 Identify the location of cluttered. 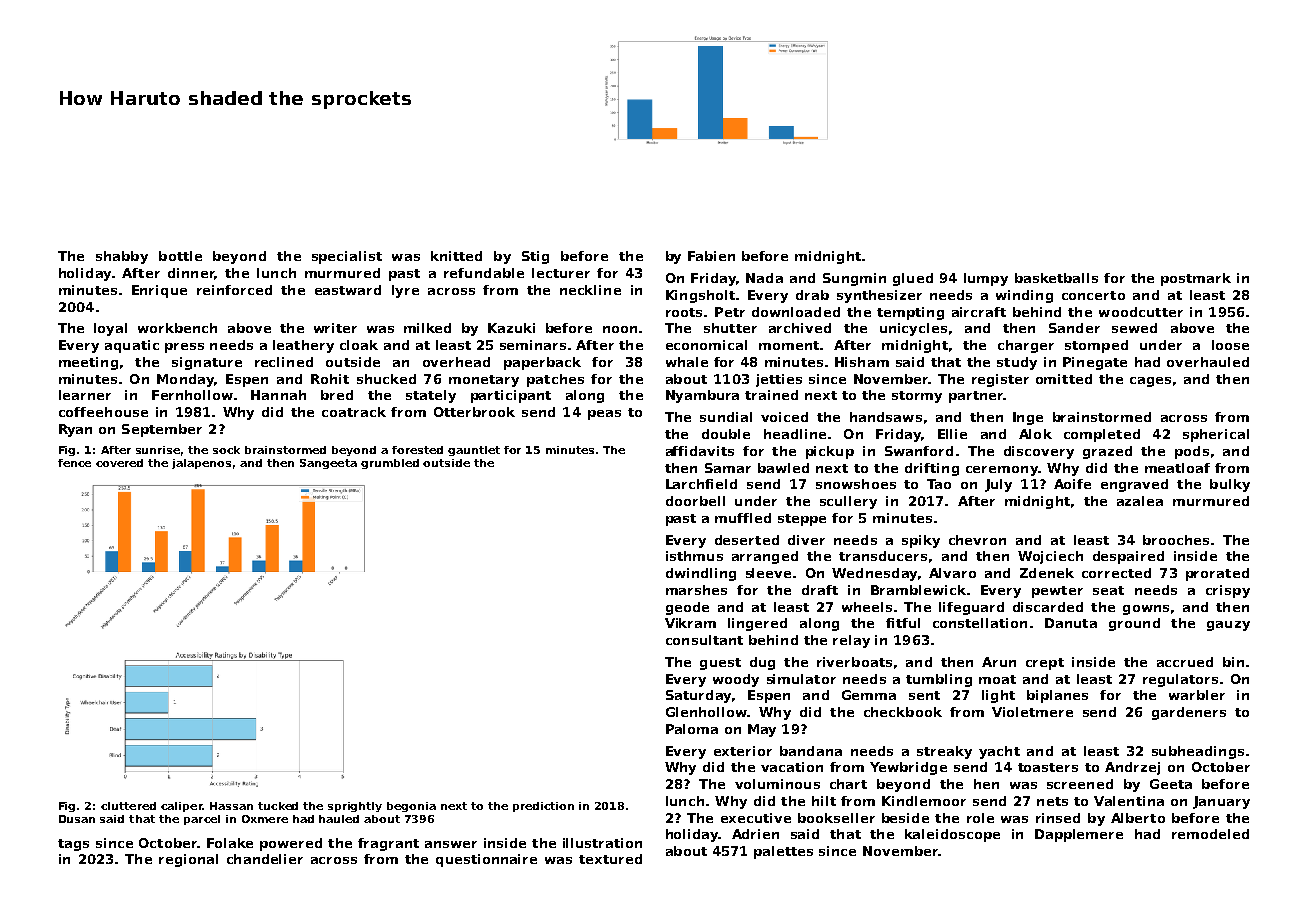
(128, 806).
